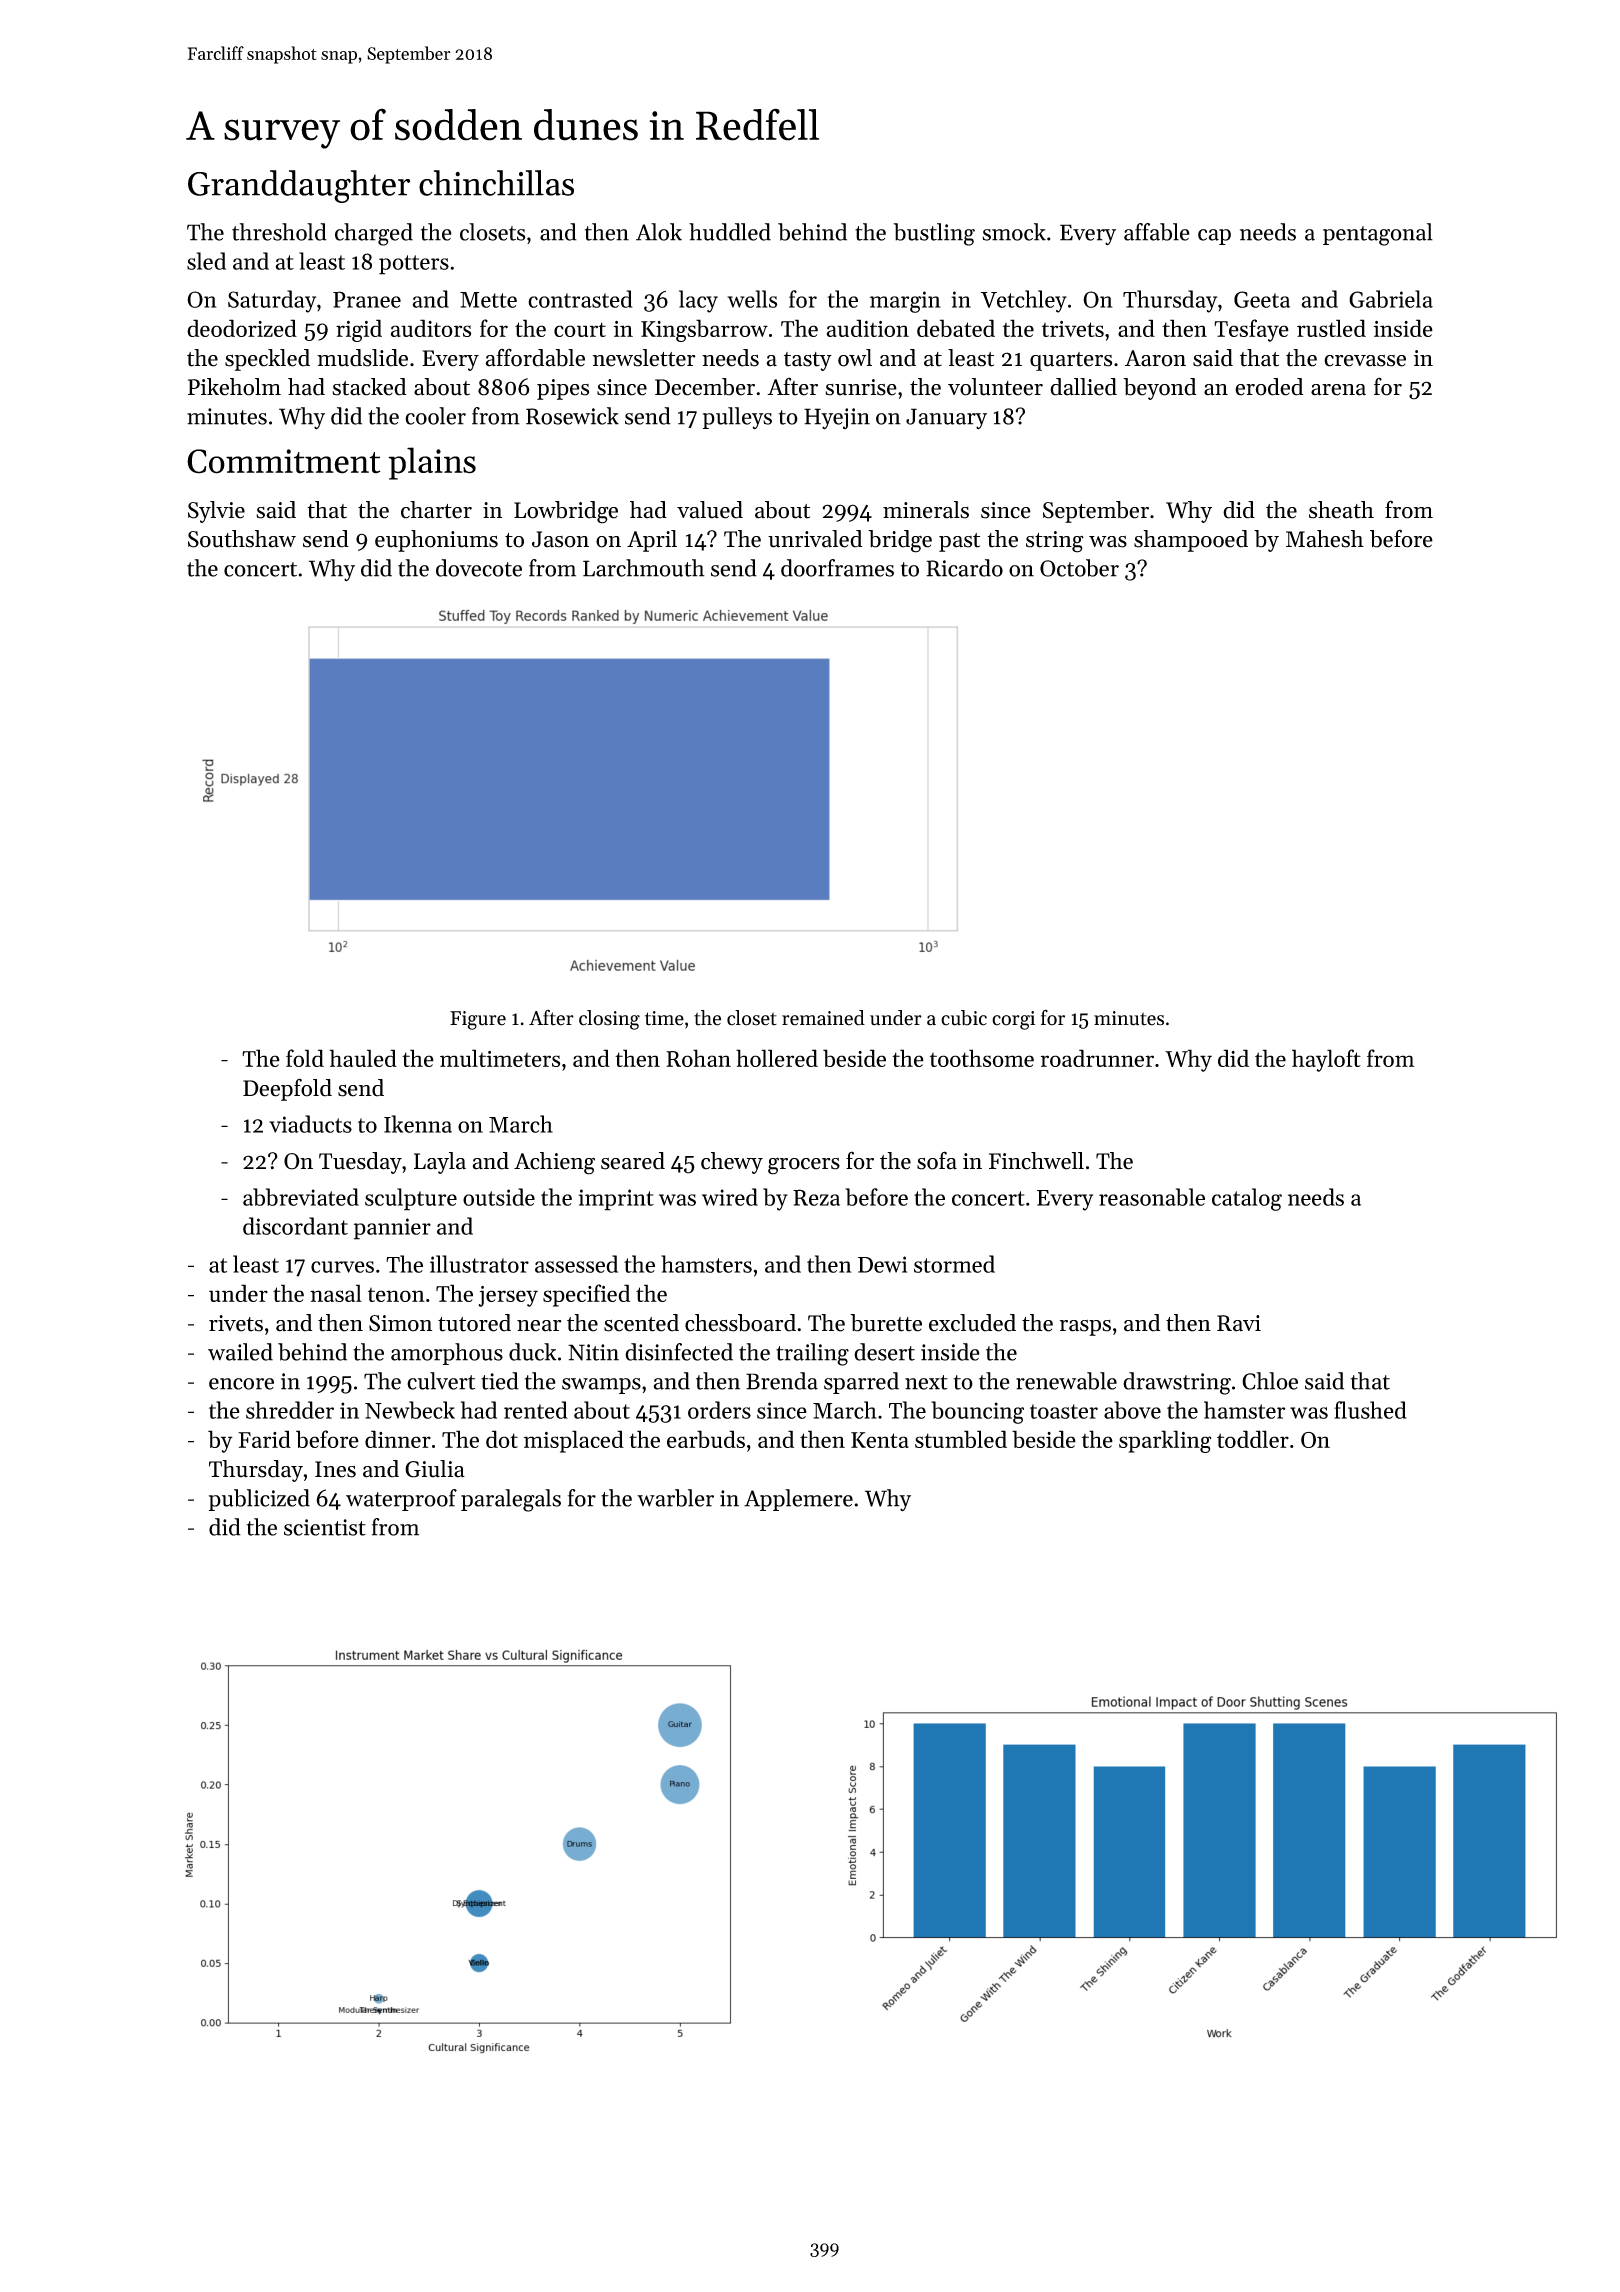  Describe the element at coordinates (535, 357) in the page. I see `affordable` at that location.
